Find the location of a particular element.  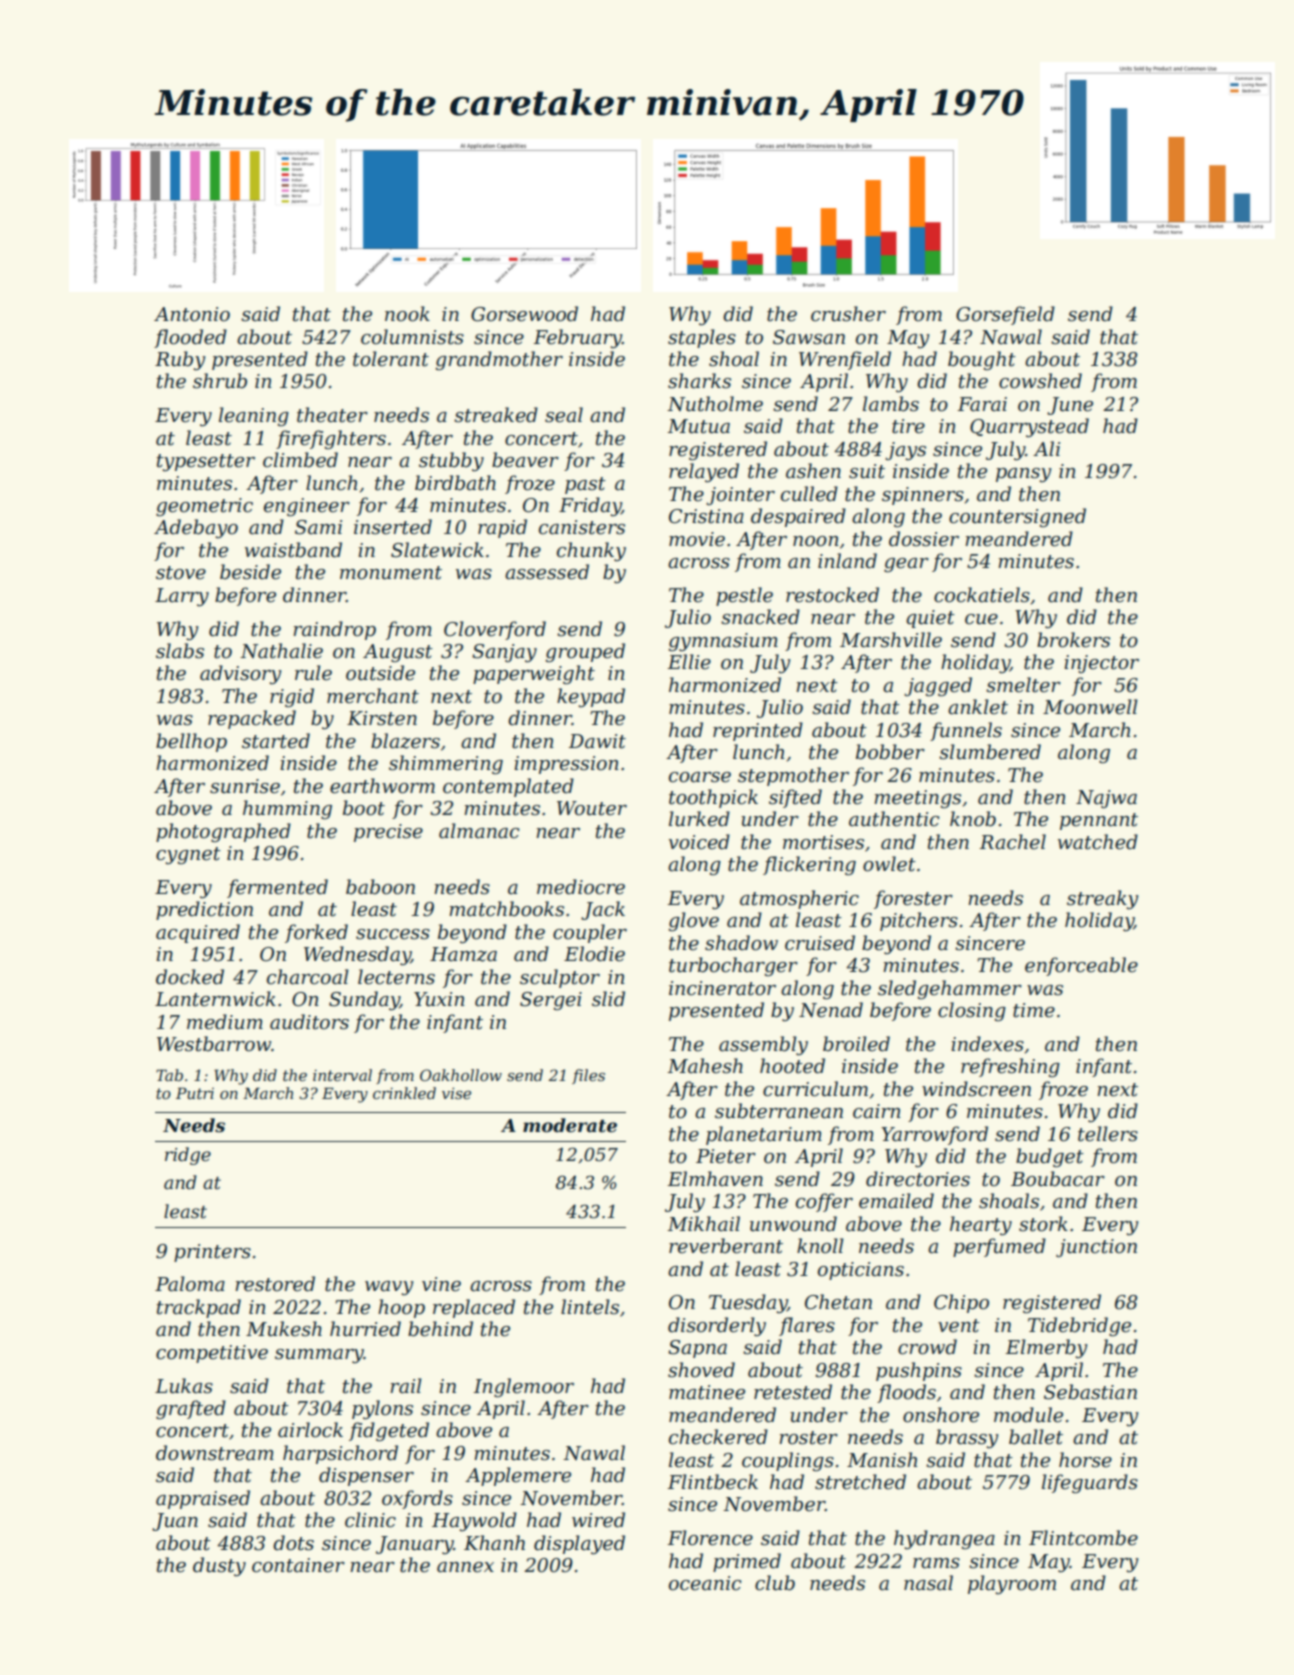

Inglemoor is located at coordinates (524, 1387).
